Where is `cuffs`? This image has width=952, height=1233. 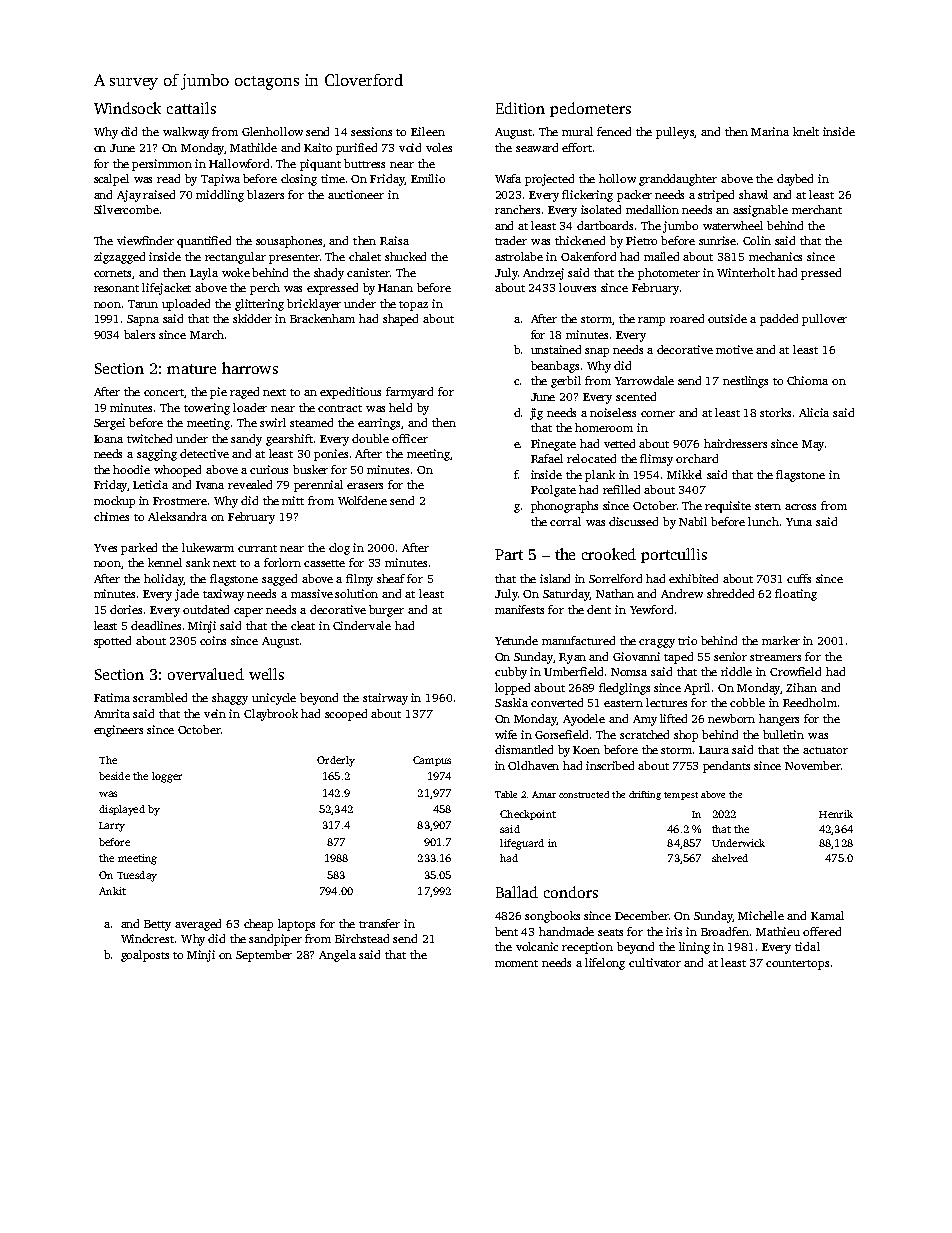
cuffs is located at coordinates (799, 578).
